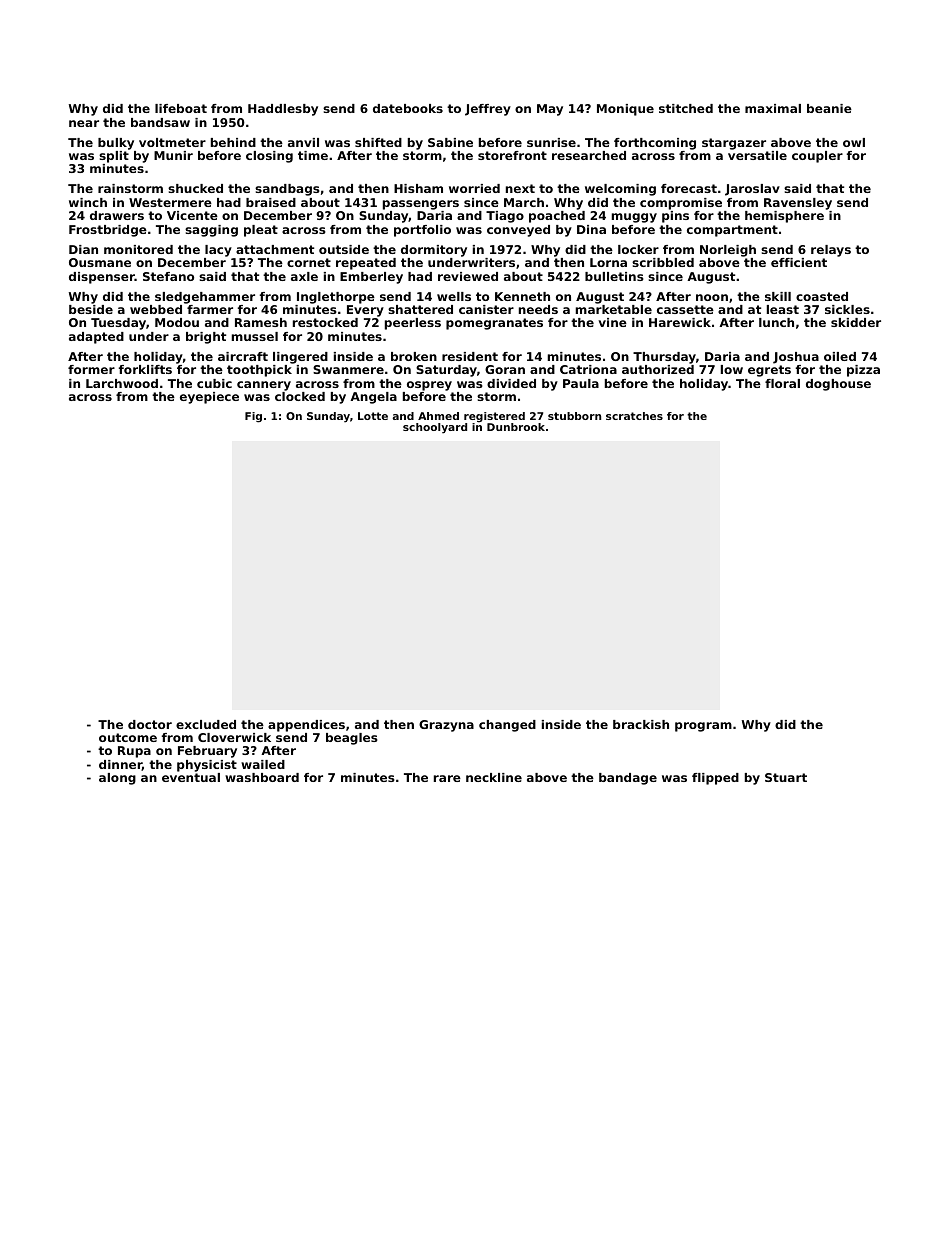  Describe the element at coordinates (703, 727) in the screenshot. I see `program` at that location.
